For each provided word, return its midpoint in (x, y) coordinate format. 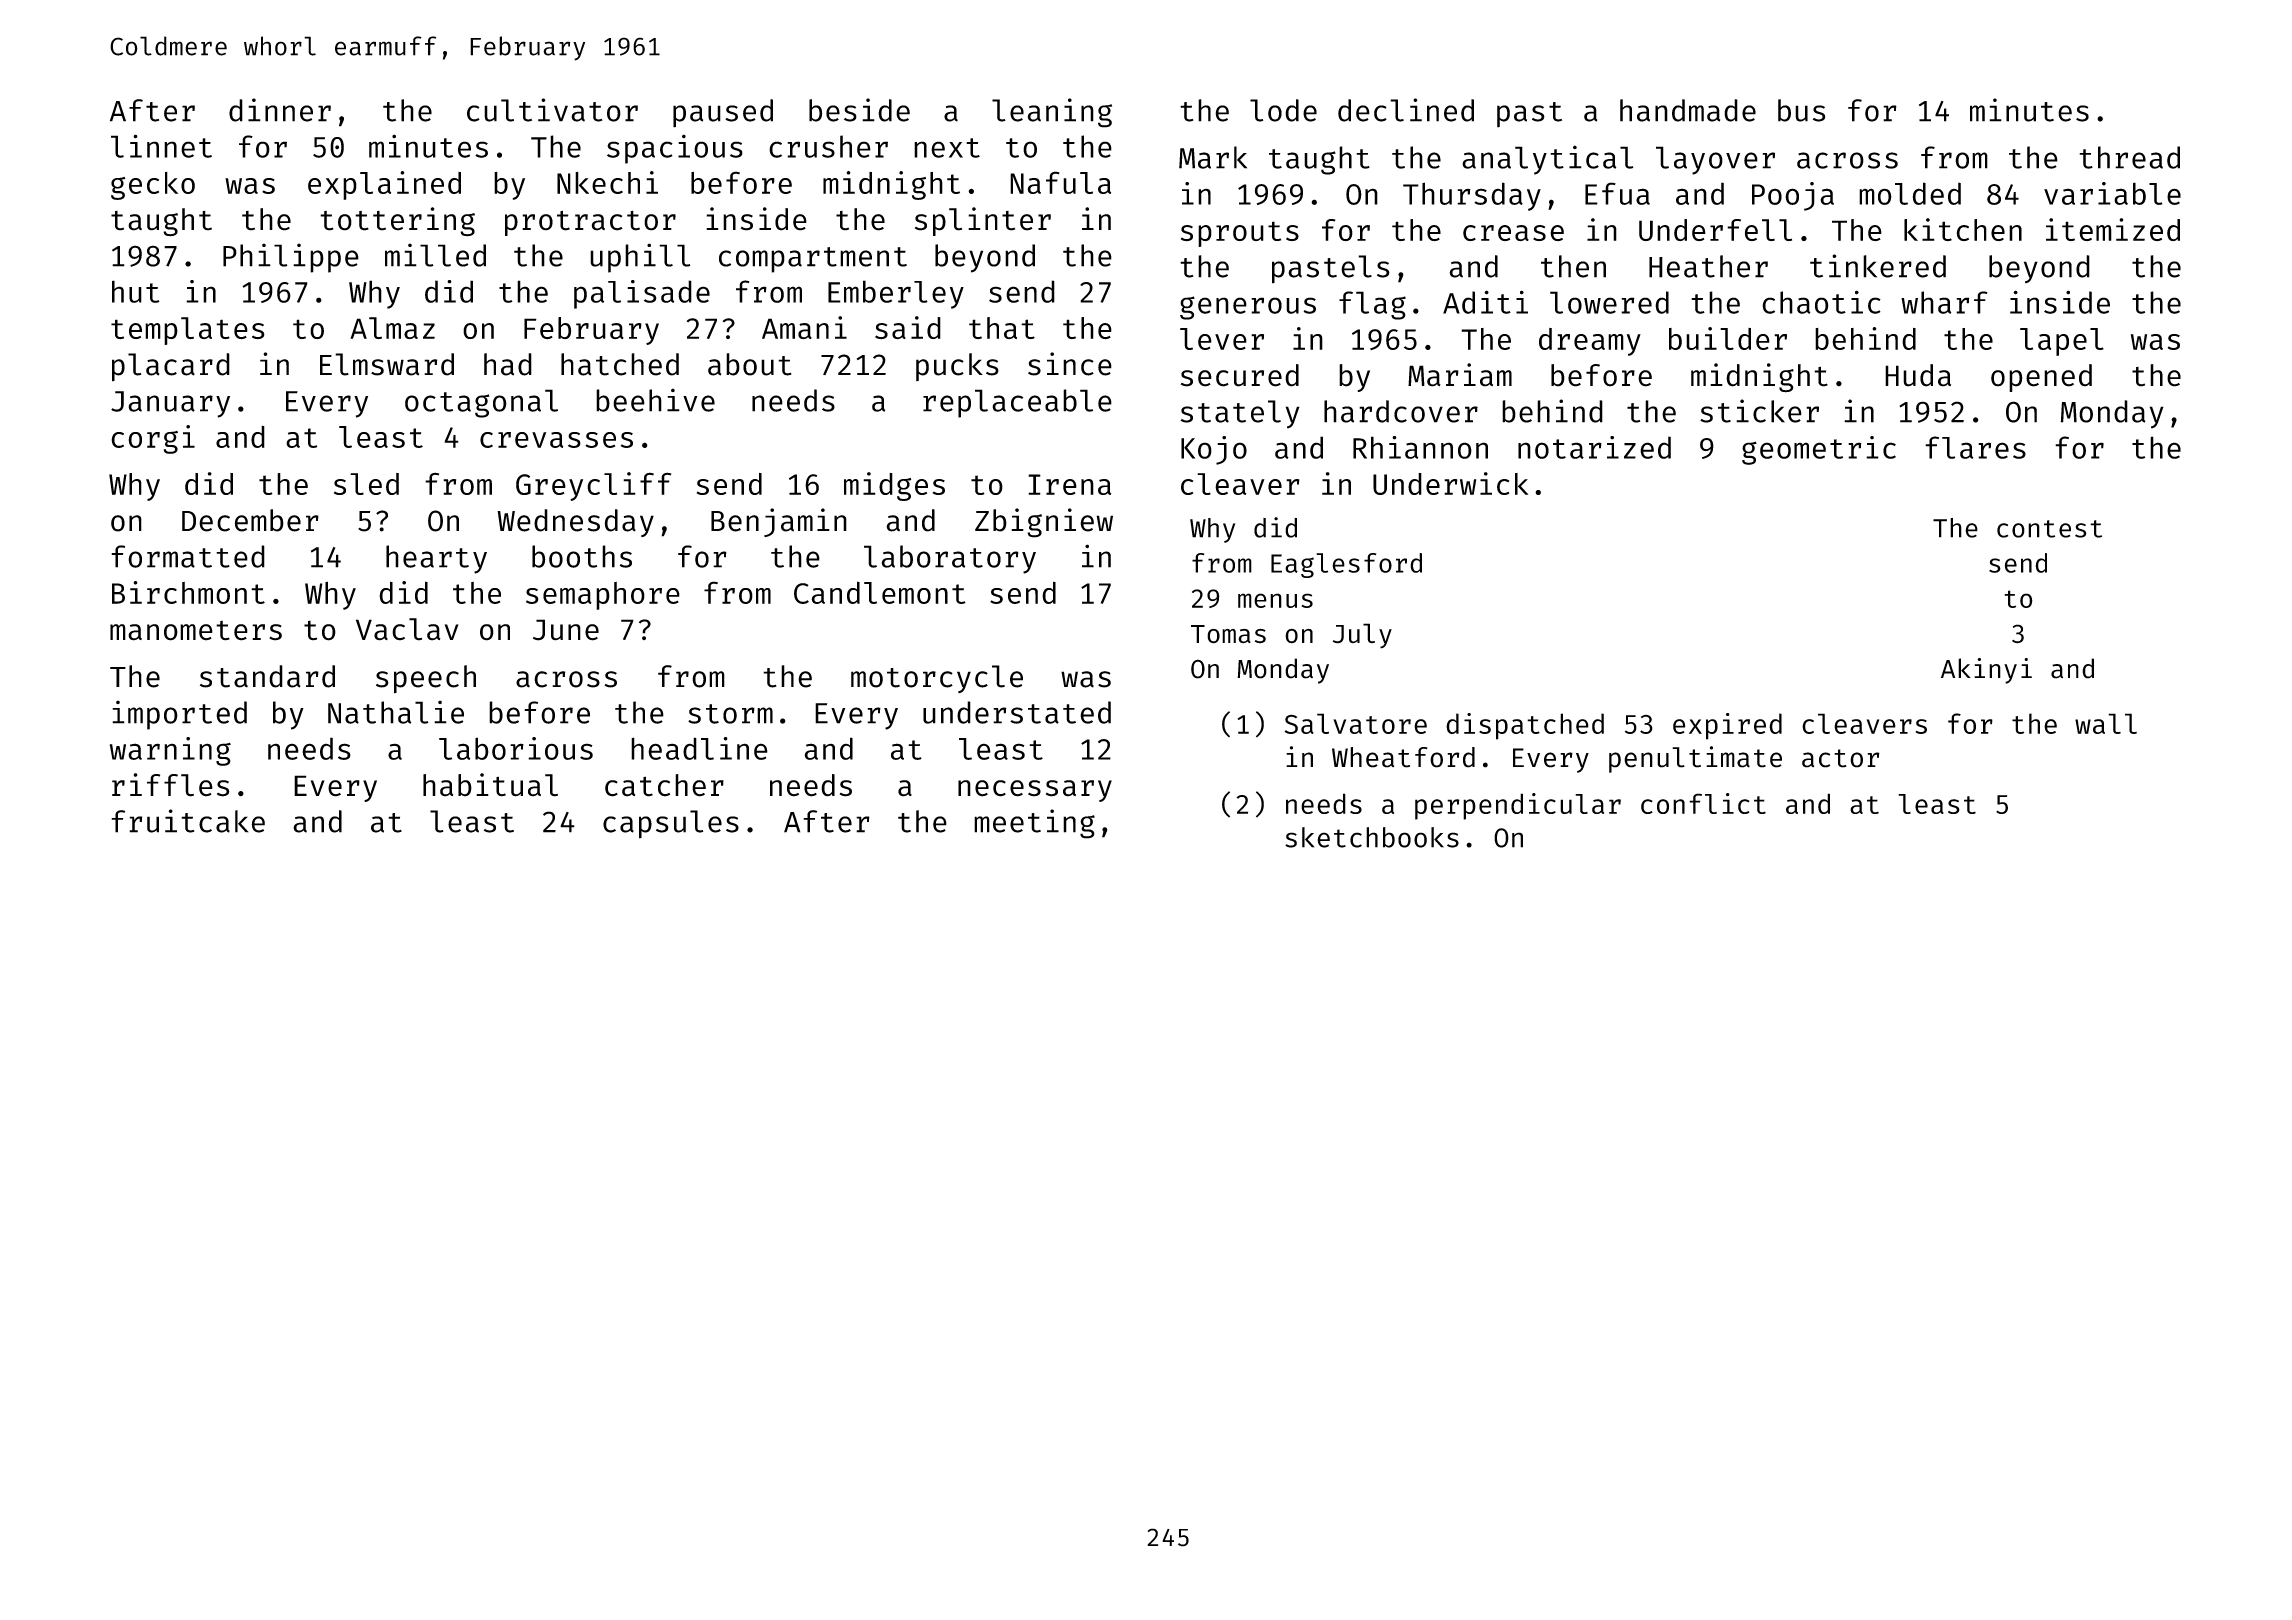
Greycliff (593, 486)
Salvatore (1355, 723)
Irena (1069, 484)
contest (2049, 529)
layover (1715, 160)
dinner (280, 110)
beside (859, 110)
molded (1910, 193)
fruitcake (188, 821)
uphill (640, 258)
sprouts (1240, 234)
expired (1727, 726)
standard (267, 676)
